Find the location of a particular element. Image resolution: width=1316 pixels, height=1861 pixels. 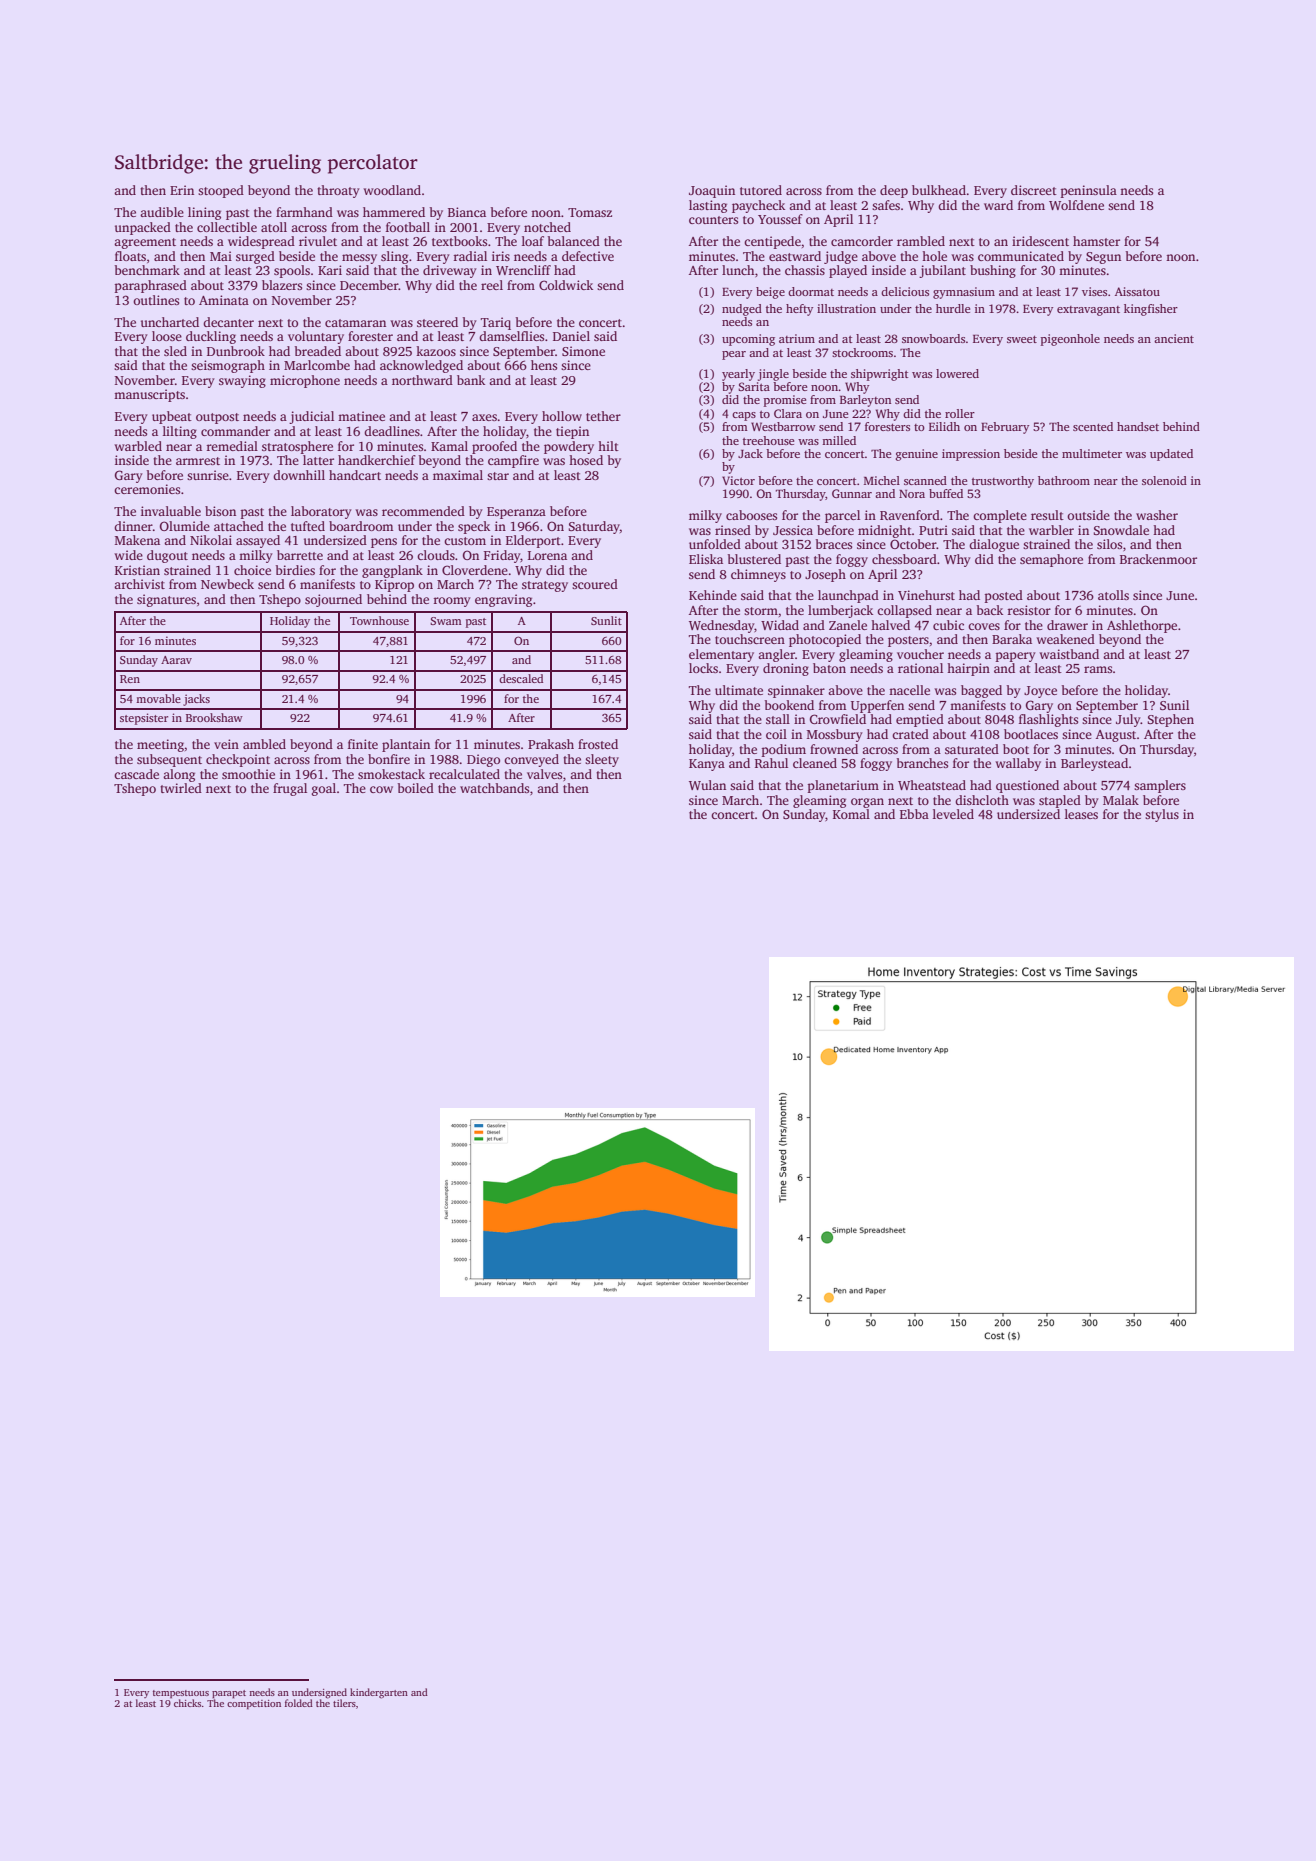

Komal is located at coordinates (851, 814).
